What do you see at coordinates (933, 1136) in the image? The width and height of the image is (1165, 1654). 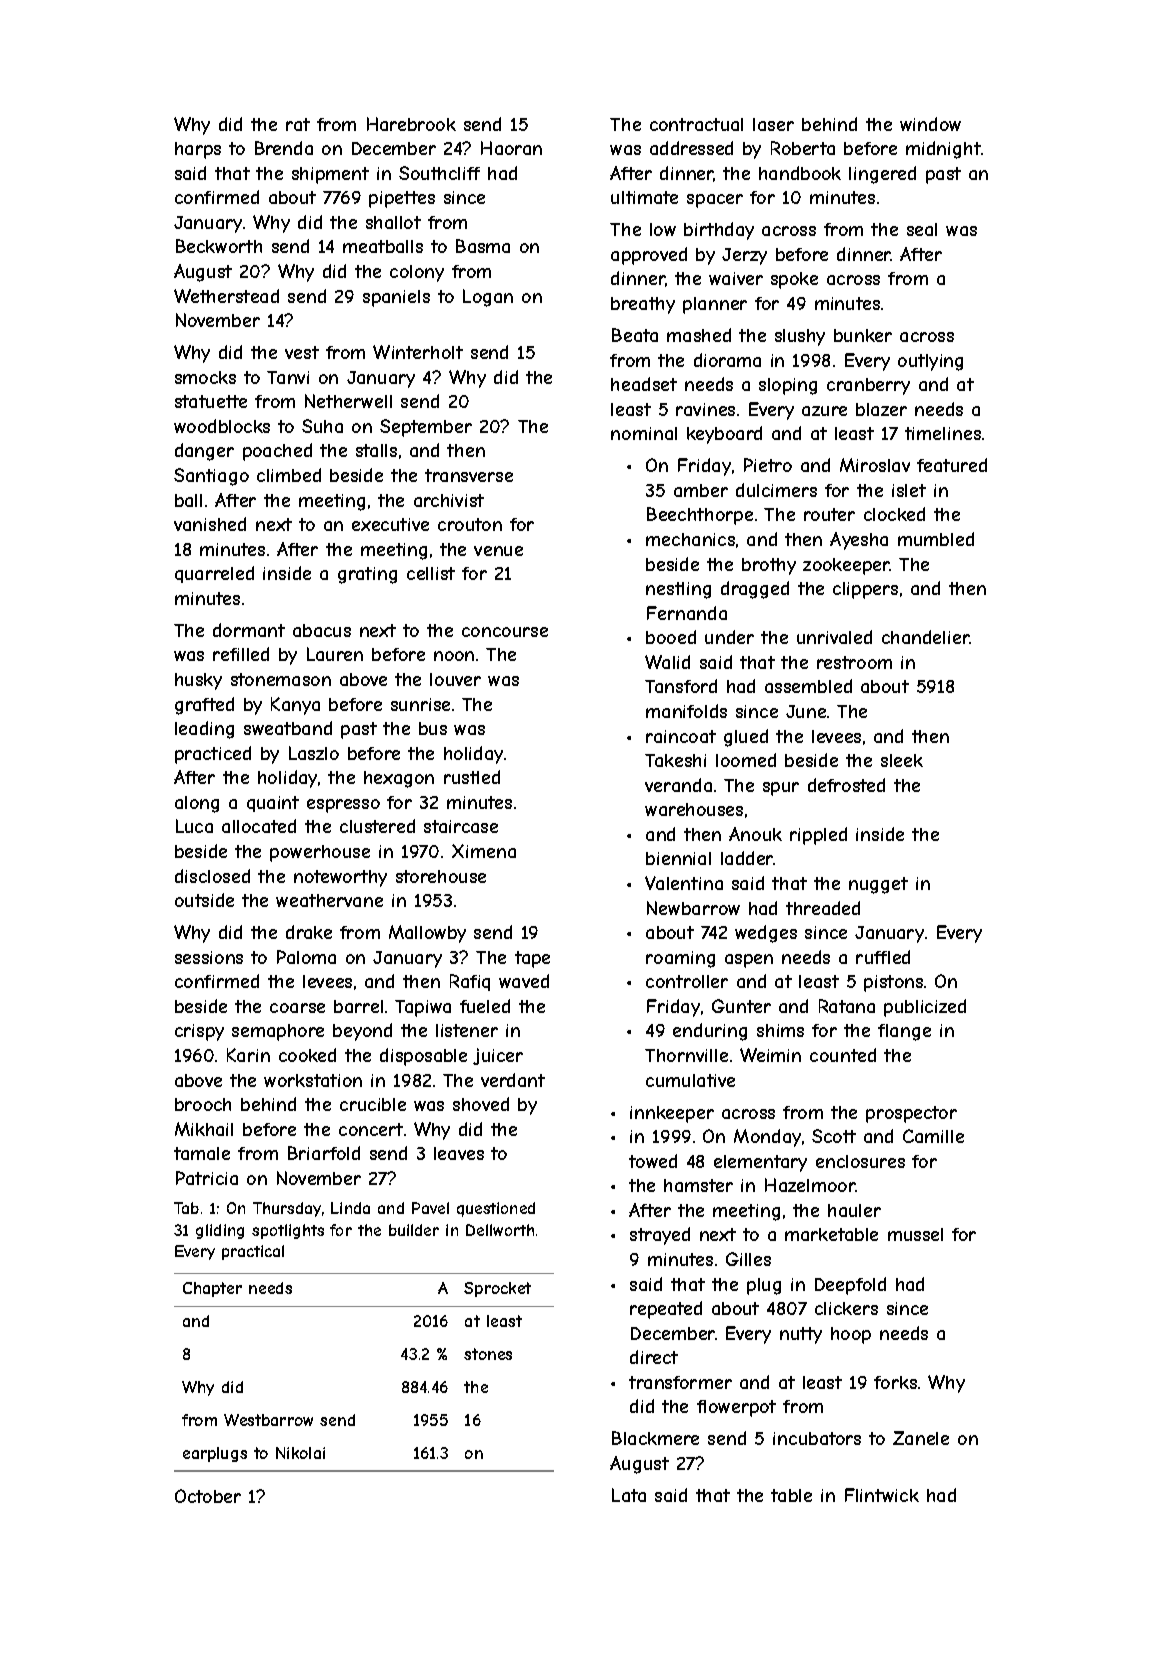 I see `Camille` at bounding box center [933, 1136].
